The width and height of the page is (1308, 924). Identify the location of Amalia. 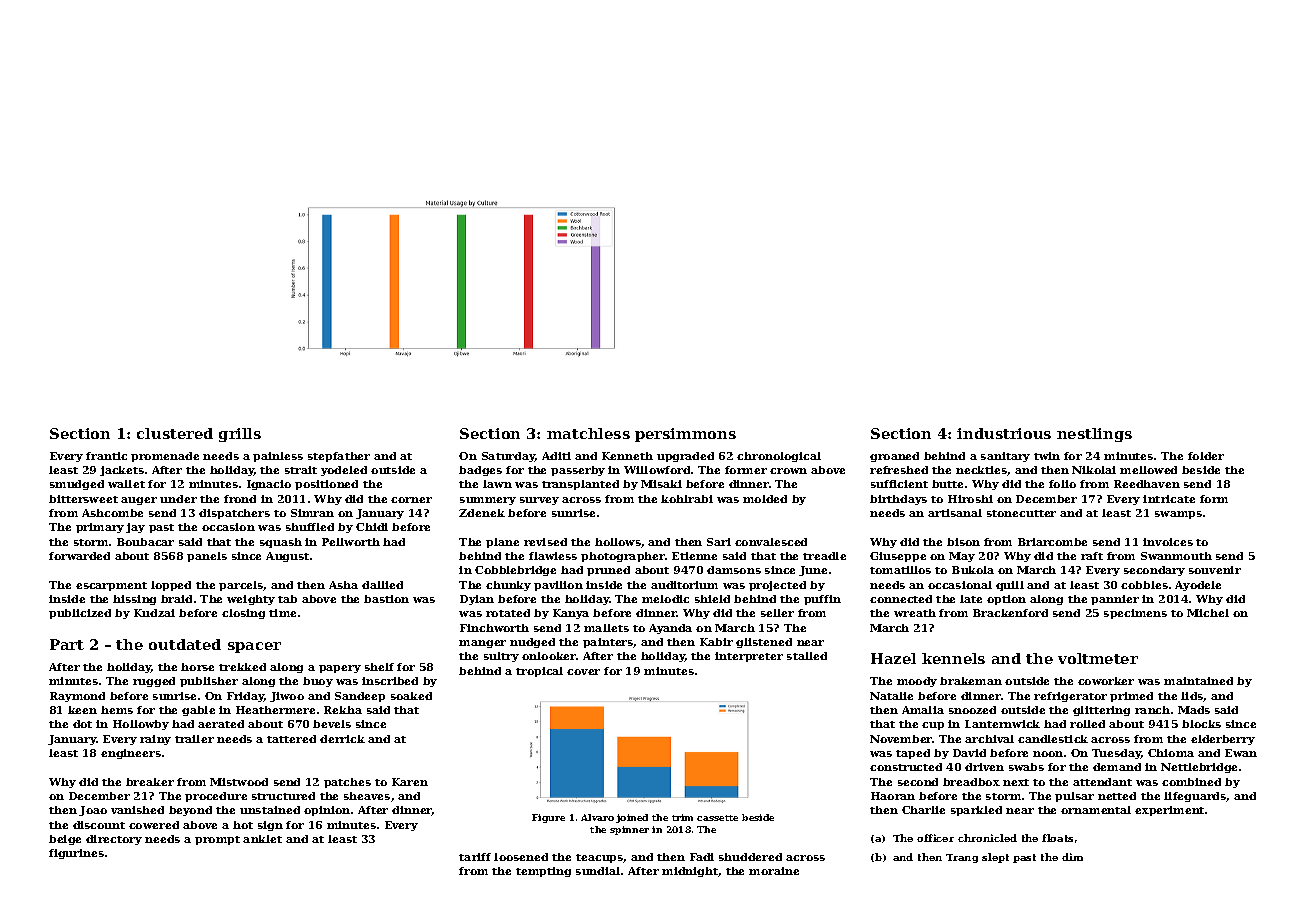
(923, 710).
